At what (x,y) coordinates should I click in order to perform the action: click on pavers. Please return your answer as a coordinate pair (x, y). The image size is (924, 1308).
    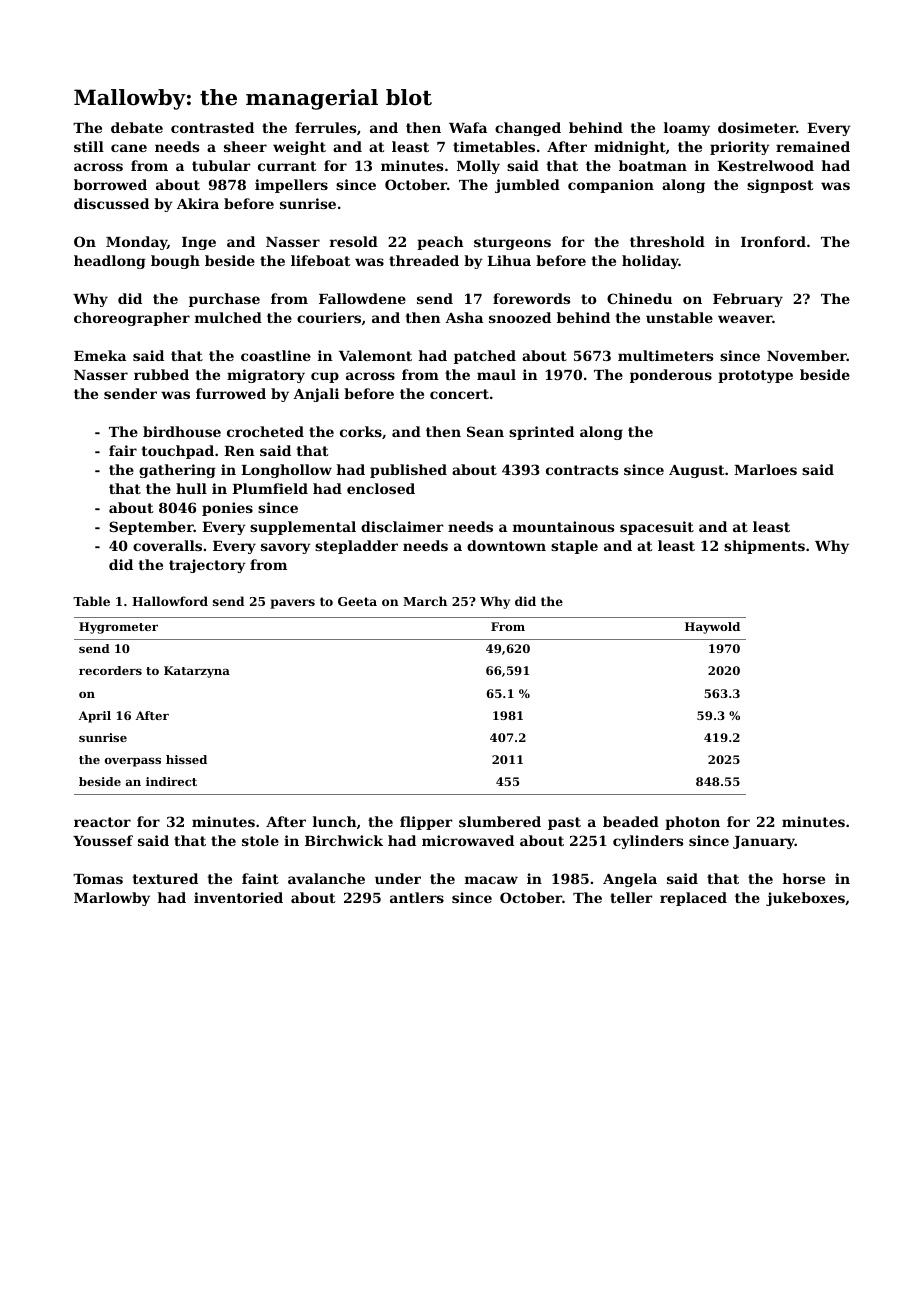
    Looking at the image, I should click on (292, 604).
